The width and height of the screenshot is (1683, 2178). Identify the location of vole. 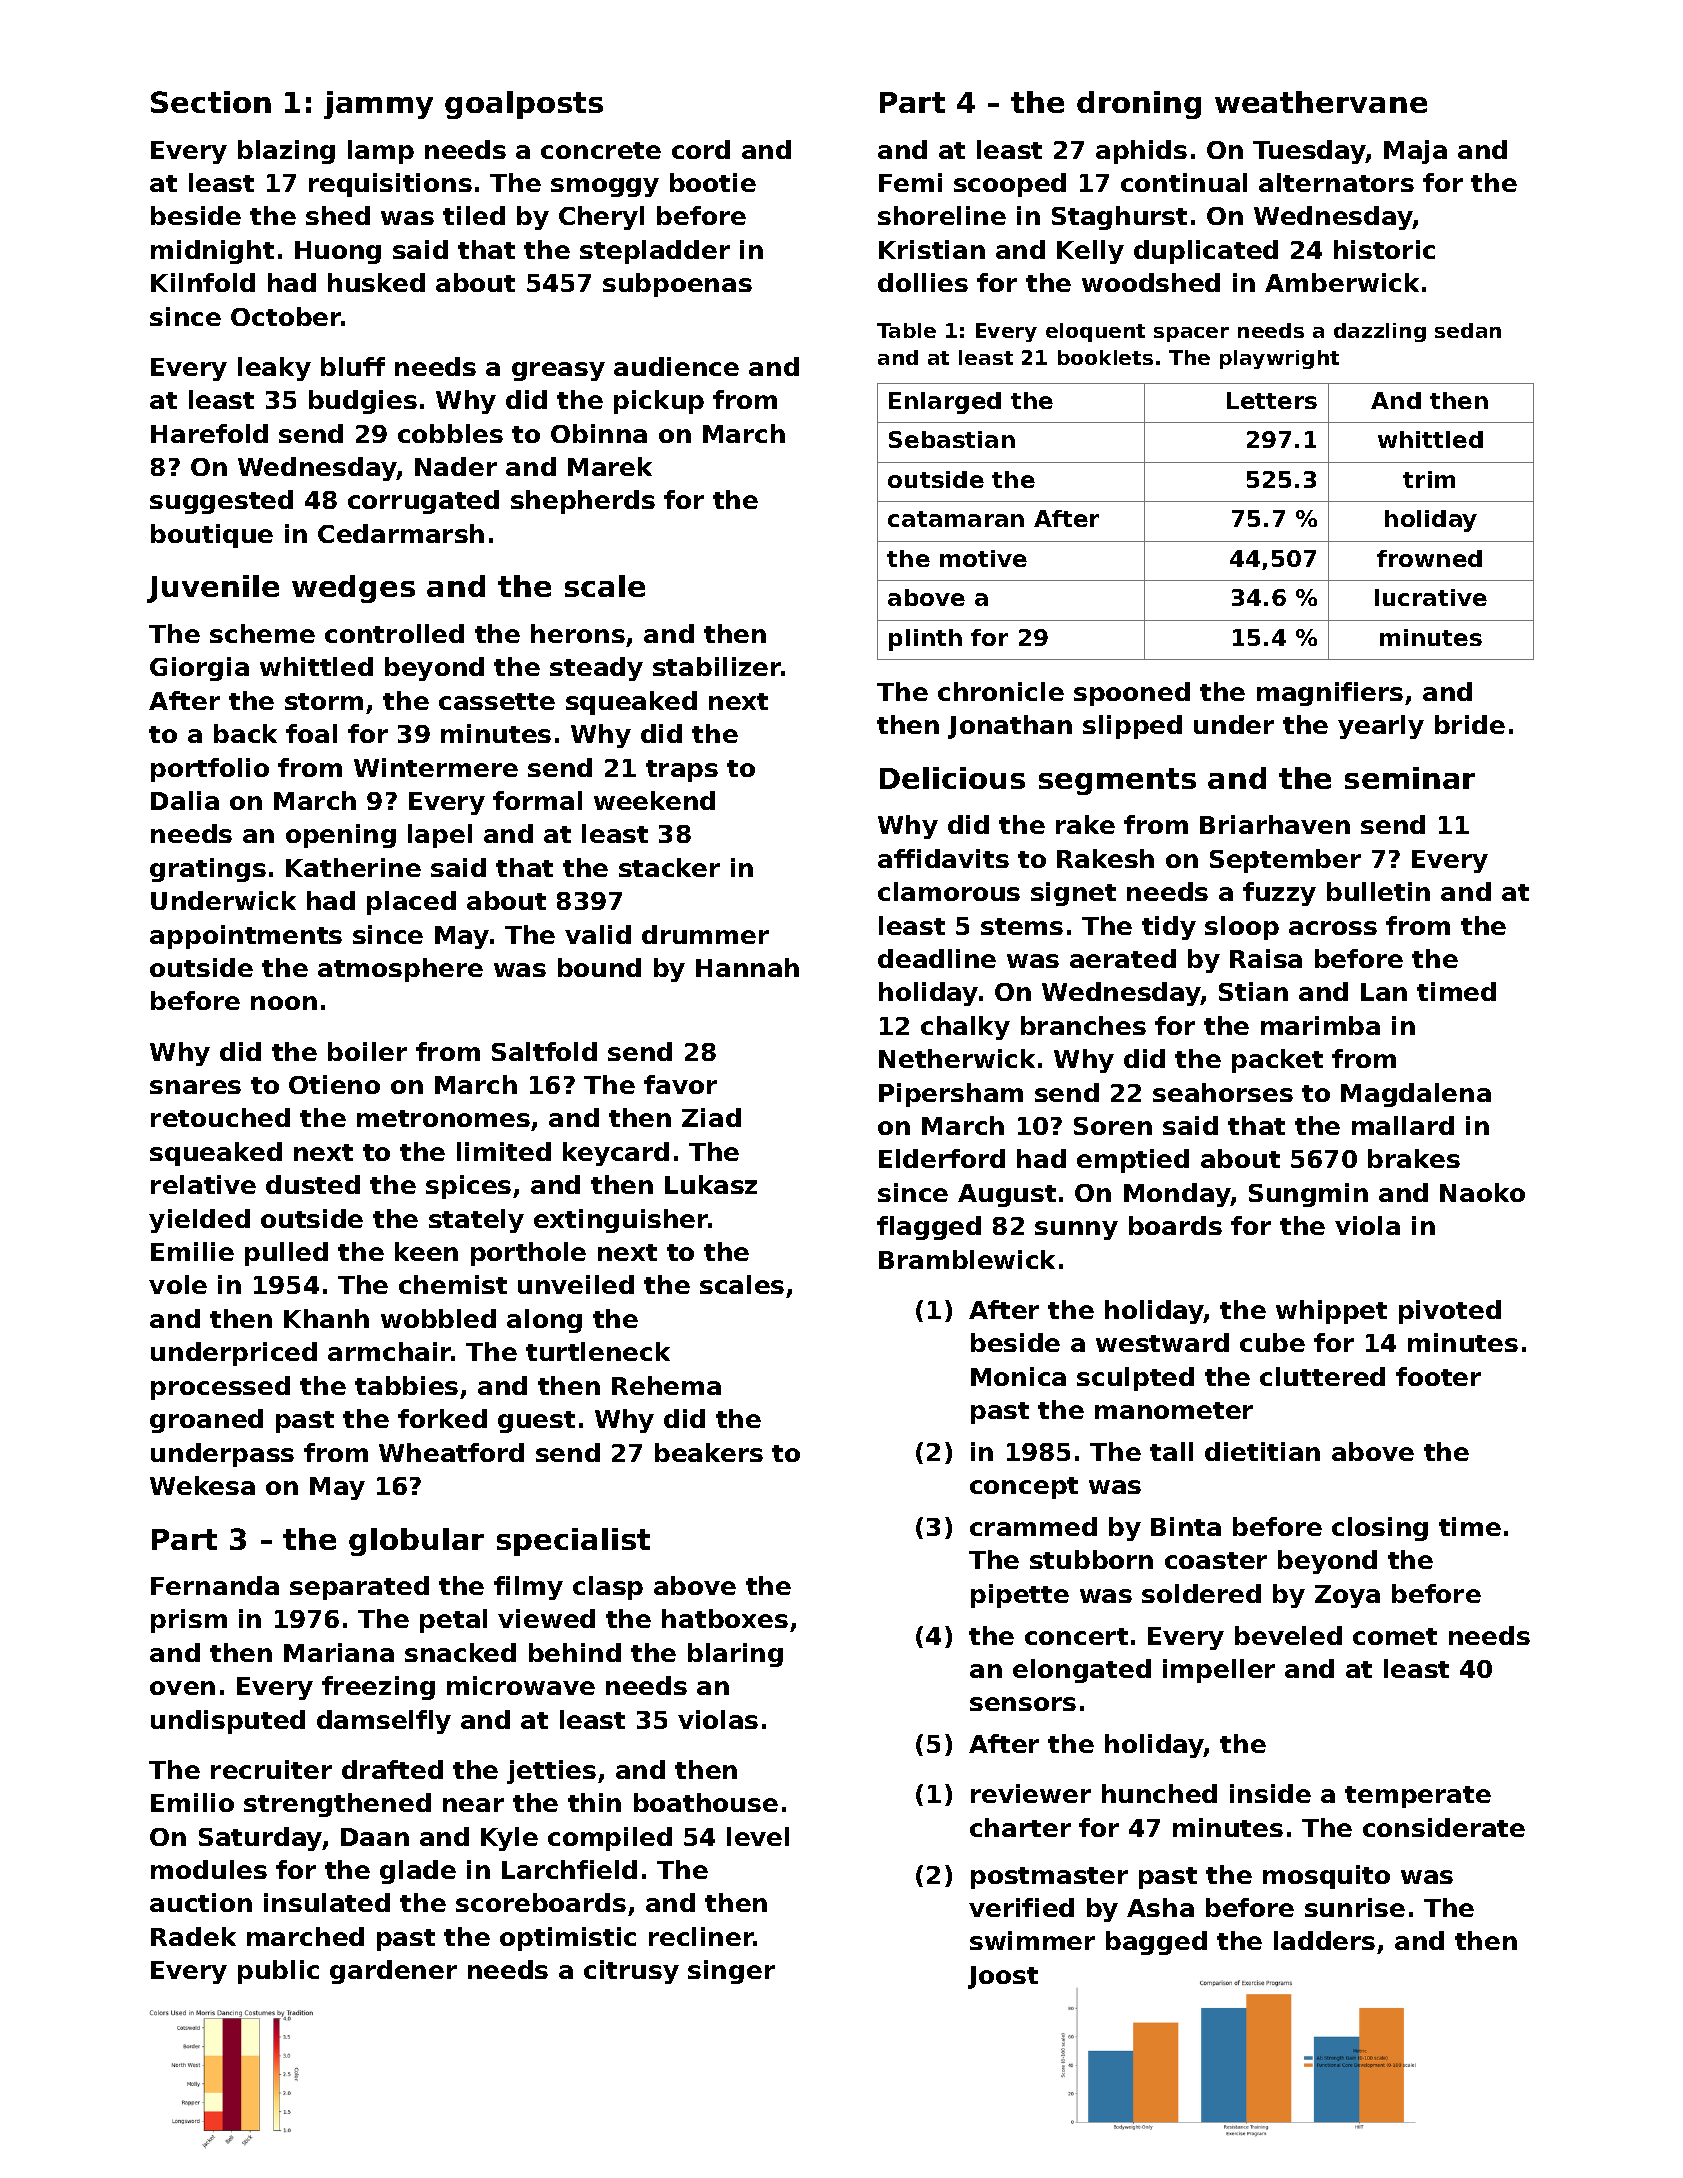
(178, 1284).
